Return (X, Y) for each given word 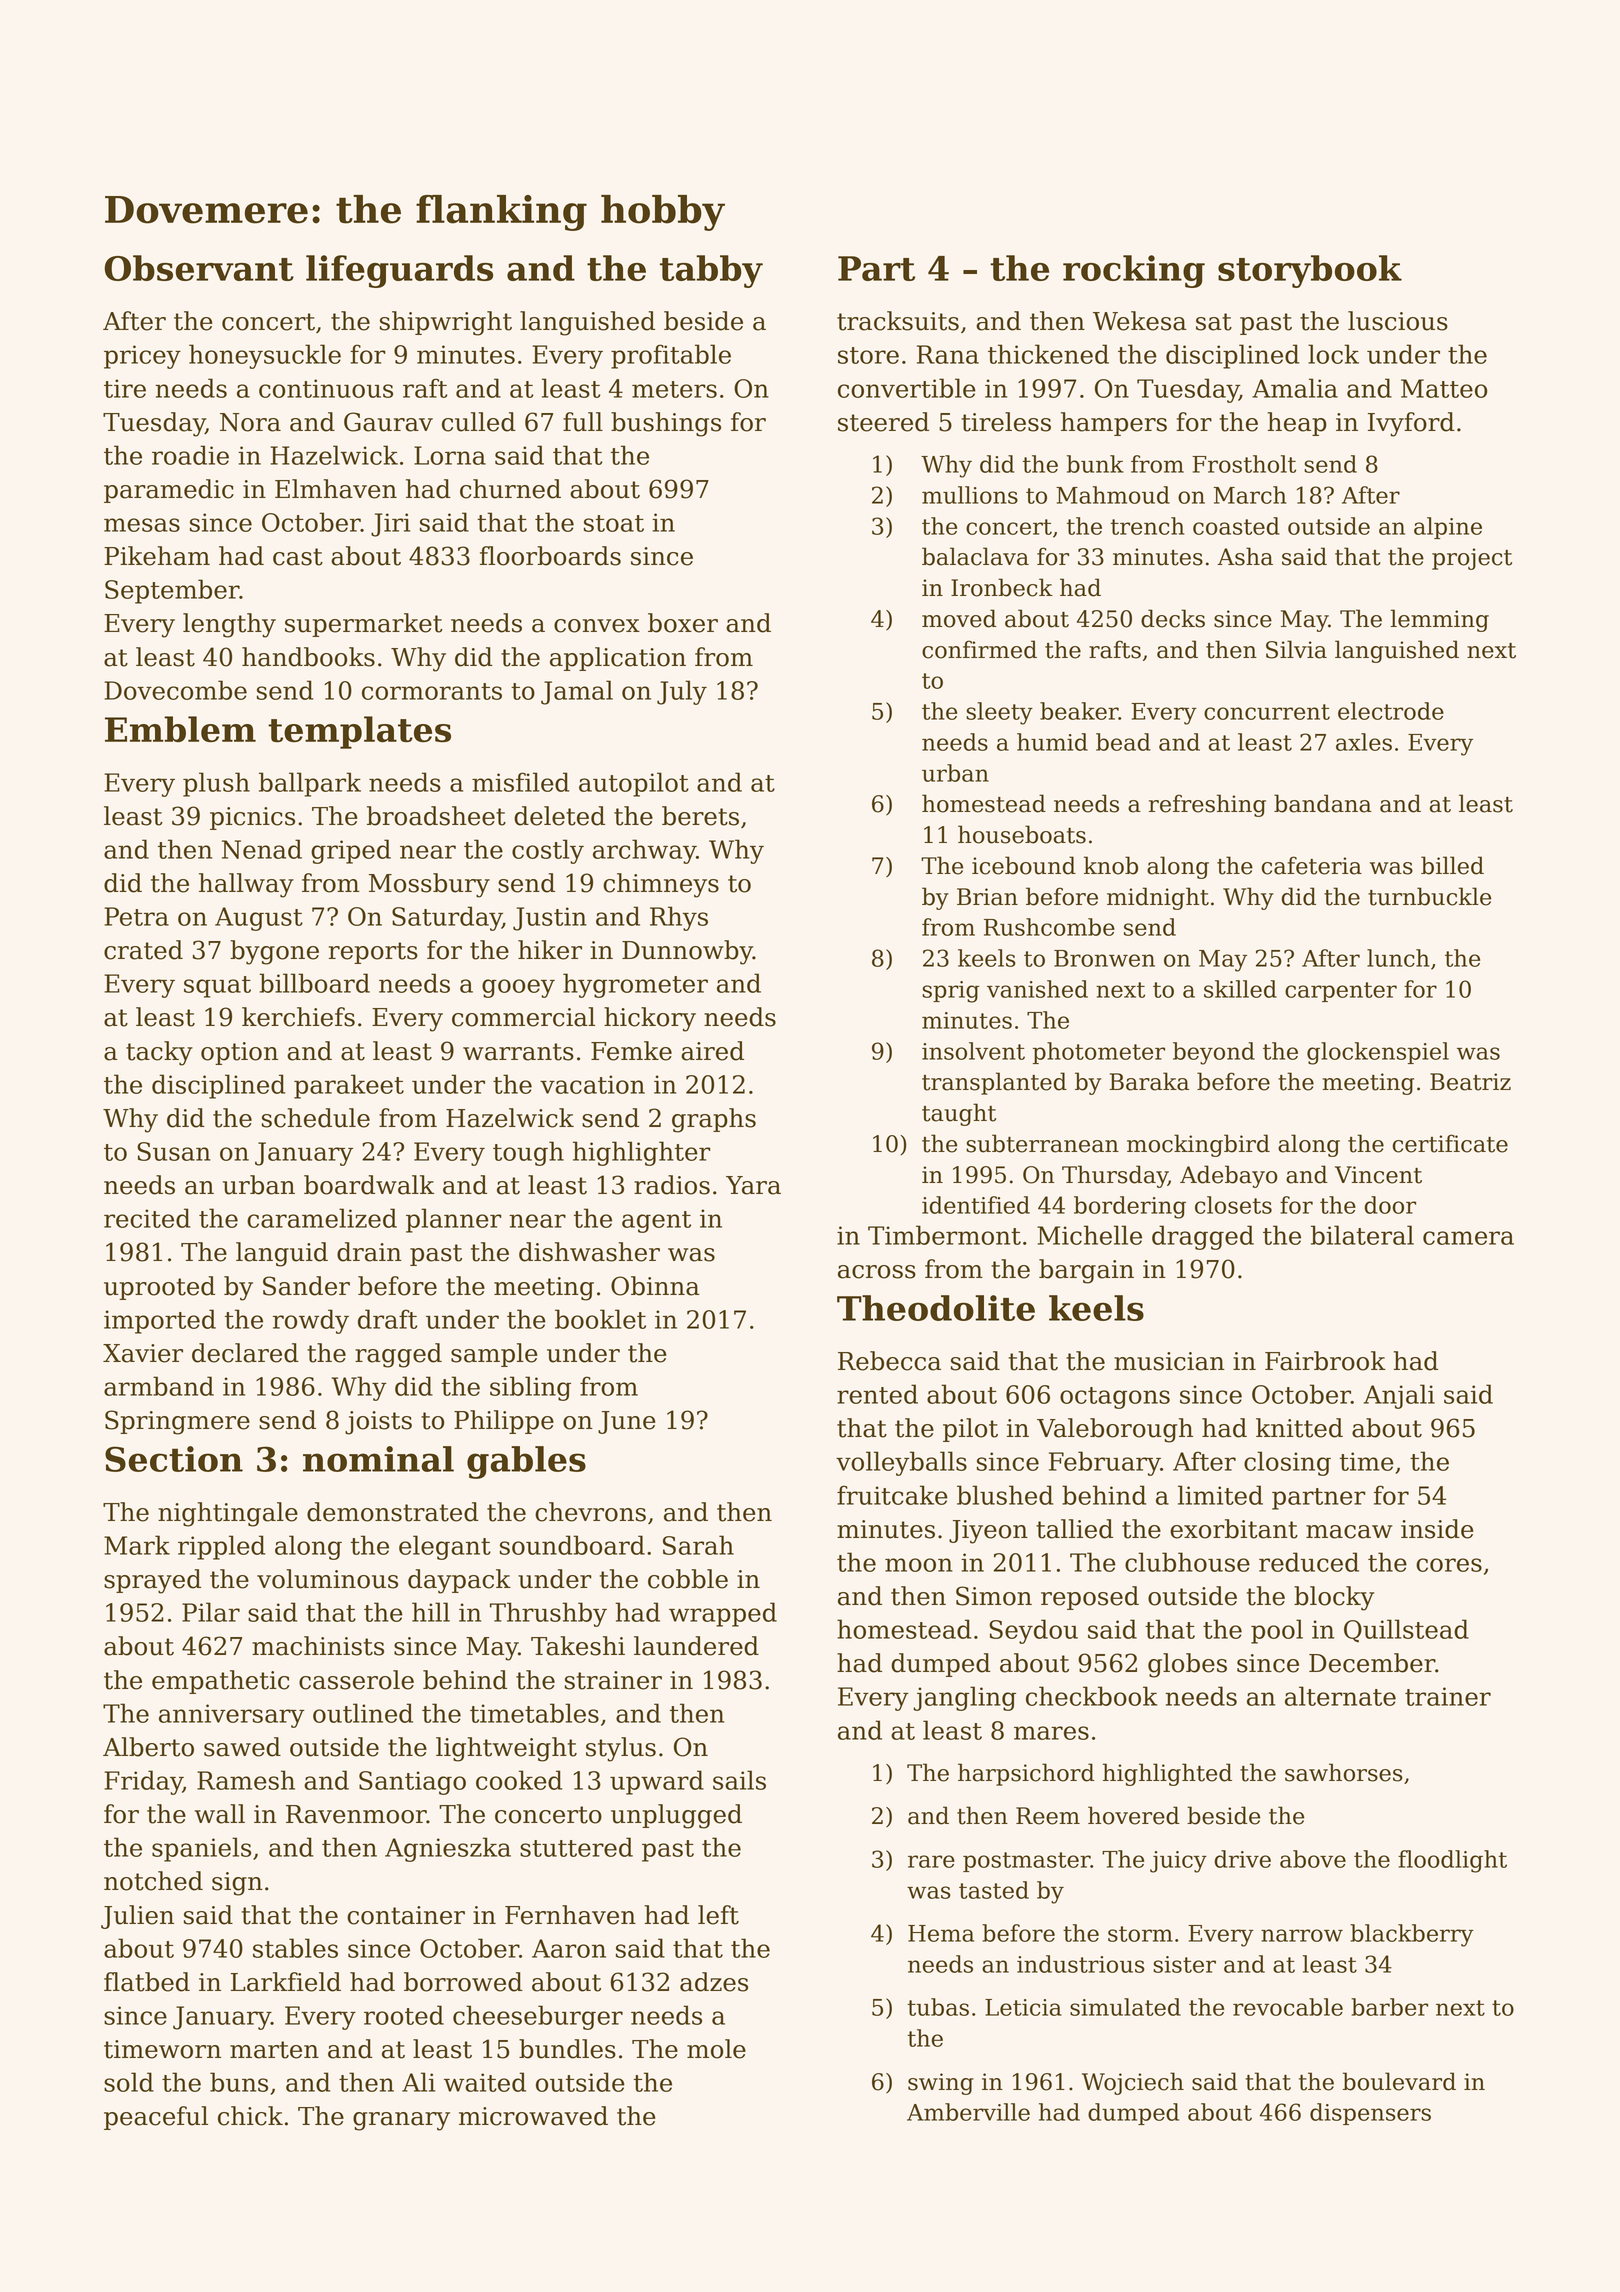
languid (282, 1254)
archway (644, 851)
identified (976, 1205)
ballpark (310, 784)
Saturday (447, 918)
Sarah (698, 1545)
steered (883, 422)
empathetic (221, 1682)
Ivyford (1411, 424)
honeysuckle (265, 356)
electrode (1391, 711)
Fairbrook (1325, 1361)
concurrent (1267, 712)
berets (700, 816)
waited (485, 2082)
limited (1220, 1495)
